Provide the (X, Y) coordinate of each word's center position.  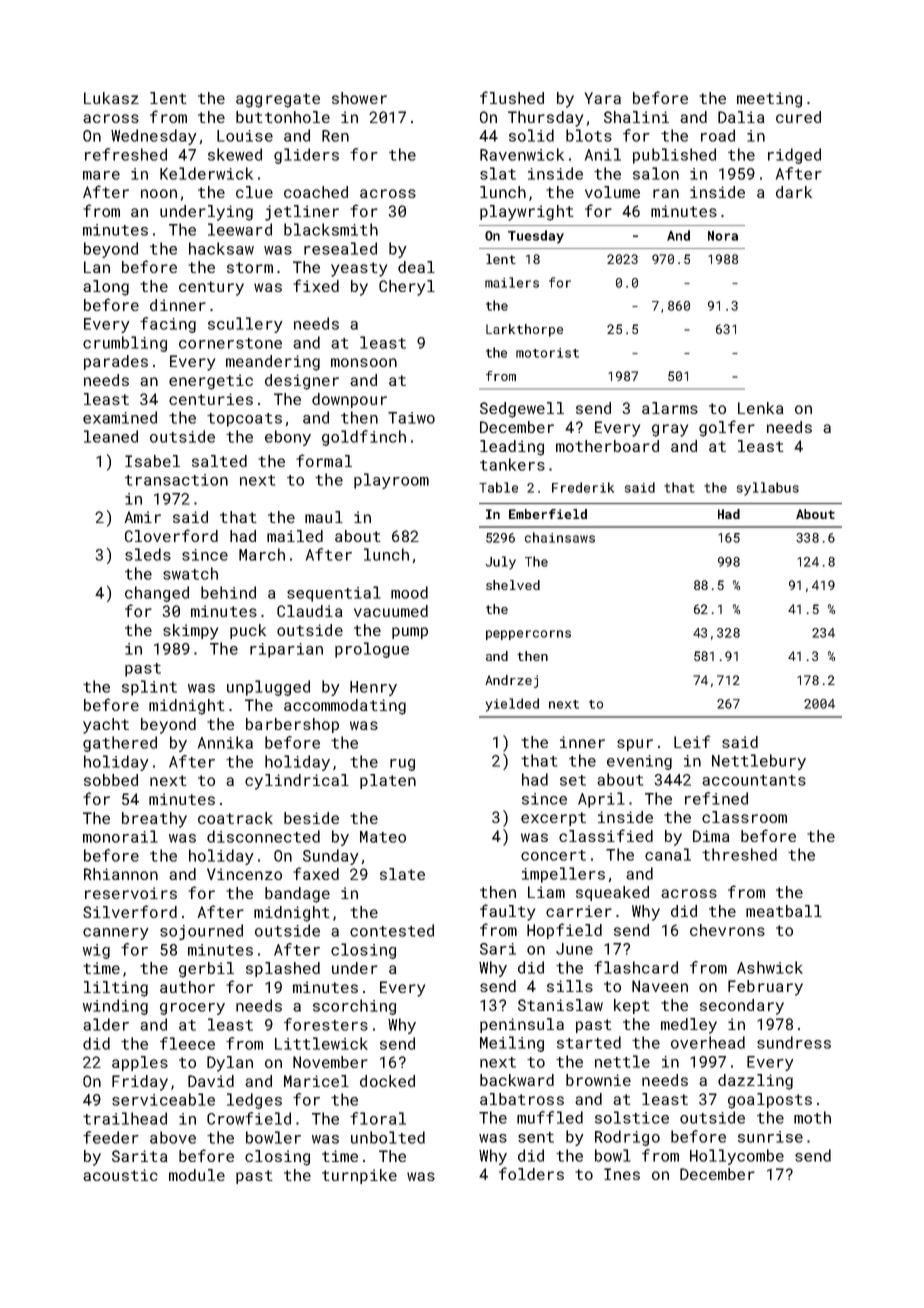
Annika (225, 742)
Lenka (761, 408)
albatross (522, 1099)
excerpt (553, 819)
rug (402, 765)
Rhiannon (121, 874)
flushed (512, 97)
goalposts (770, 1101)
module (197, 1175)
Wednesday (153, 137)
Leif (692, 741)
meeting (769, 100)
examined (120, 417)
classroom (744, 817)
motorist (547, 353)
